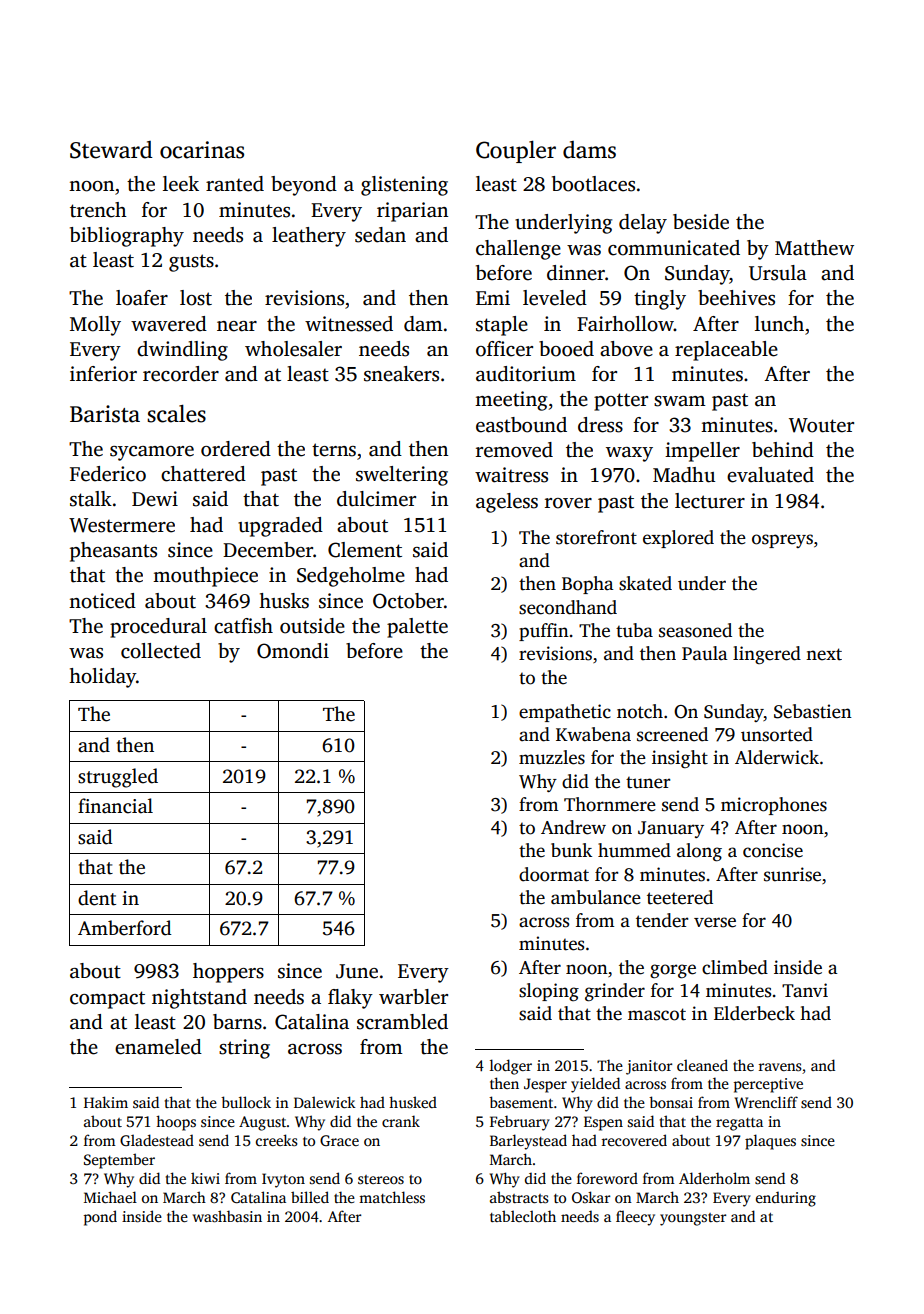  What do you see at coordinates (774, 806) in the screenshot?
I see `microphones` at bounding box center [774, 806].
